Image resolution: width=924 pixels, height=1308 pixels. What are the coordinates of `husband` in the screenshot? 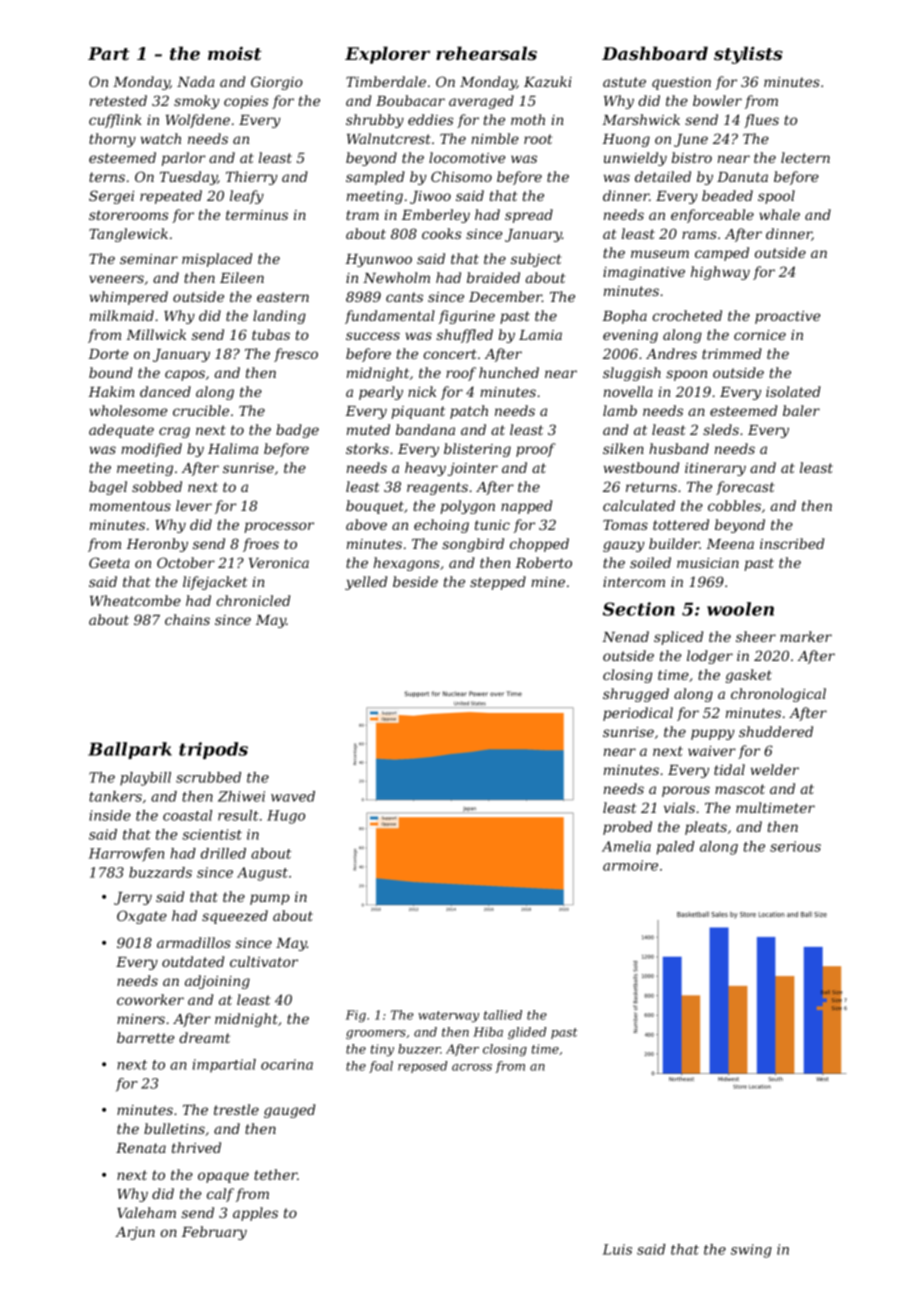 It's located at (679, 448).
